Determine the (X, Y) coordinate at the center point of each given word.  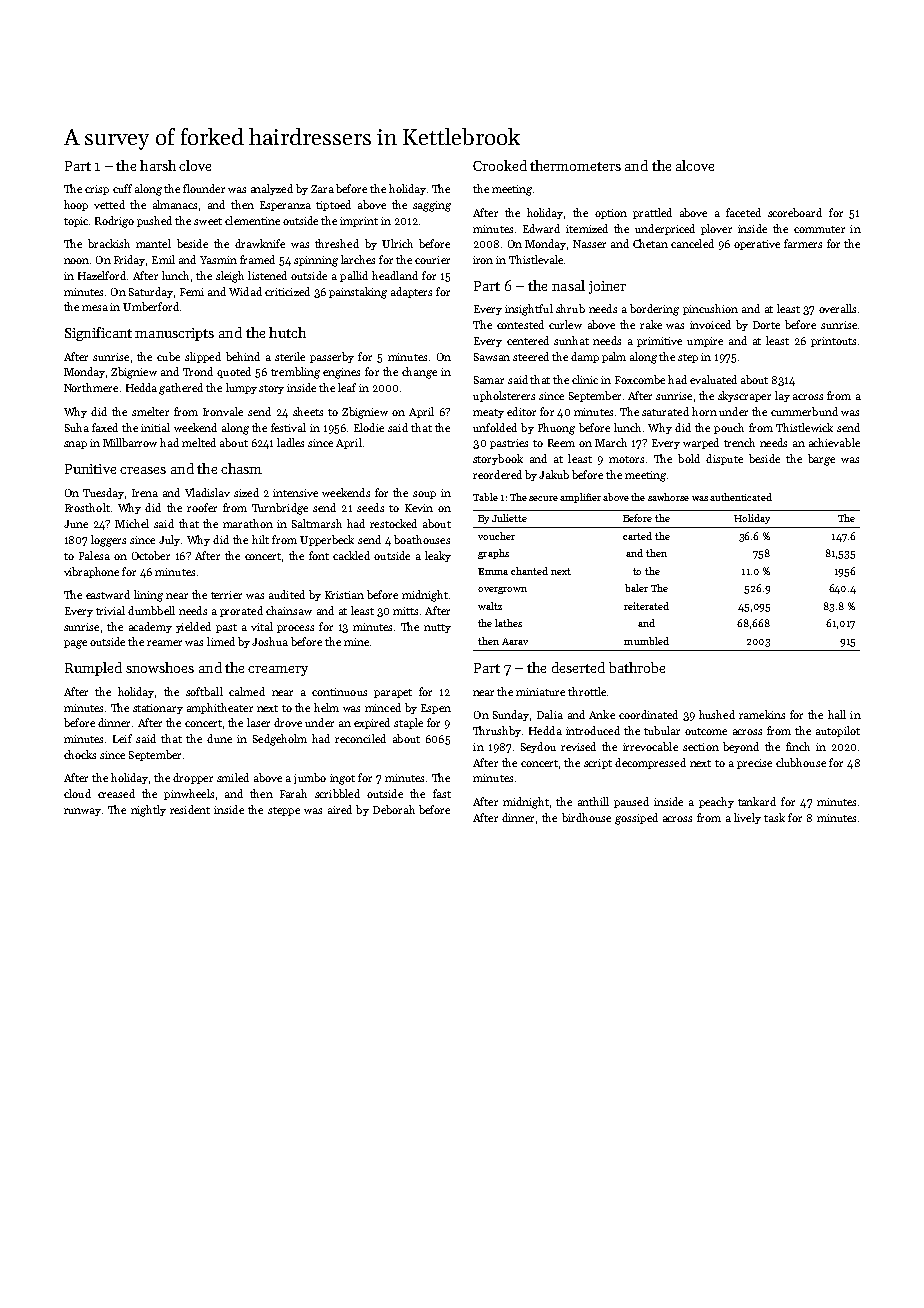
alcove (695, 165)
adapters (411, 292)
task (774, 817)
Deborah (394, 809)
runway (82, 812)
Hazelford (102, 275)
